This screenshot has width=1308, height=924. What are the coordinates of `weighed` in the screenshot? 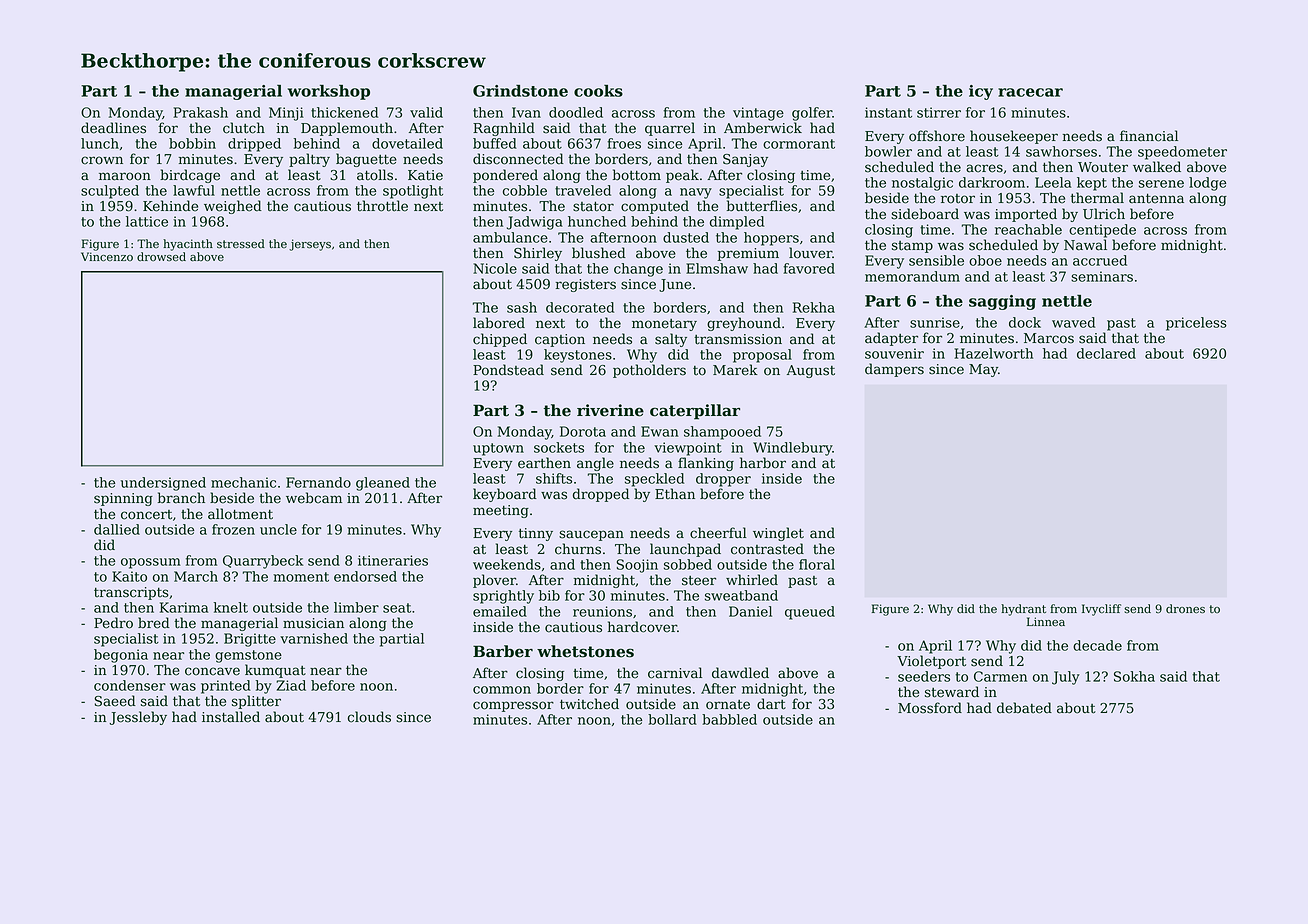 It's located at (233, 207).
